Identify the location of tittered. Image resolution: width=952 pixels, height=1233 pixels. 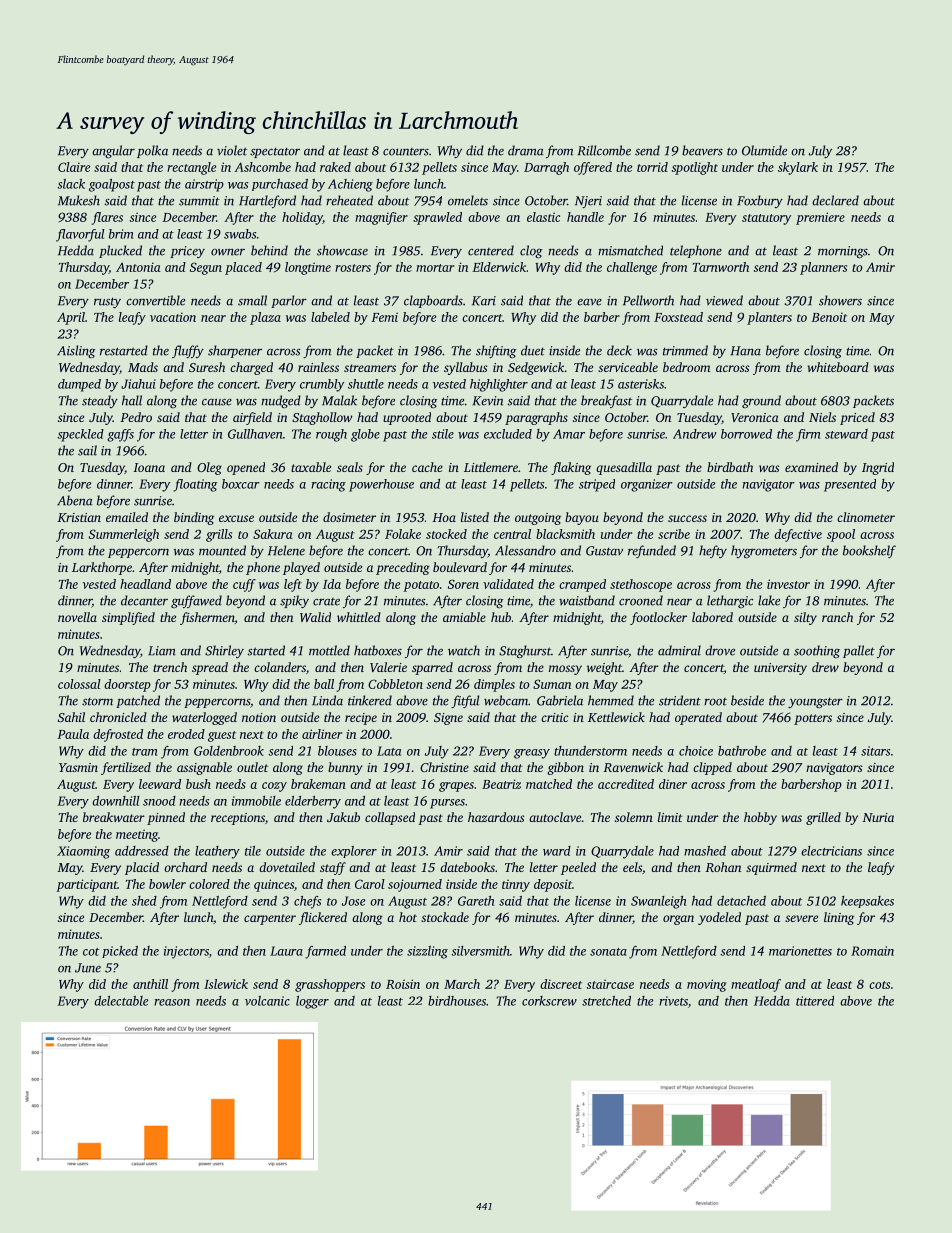
(815, 1001).
